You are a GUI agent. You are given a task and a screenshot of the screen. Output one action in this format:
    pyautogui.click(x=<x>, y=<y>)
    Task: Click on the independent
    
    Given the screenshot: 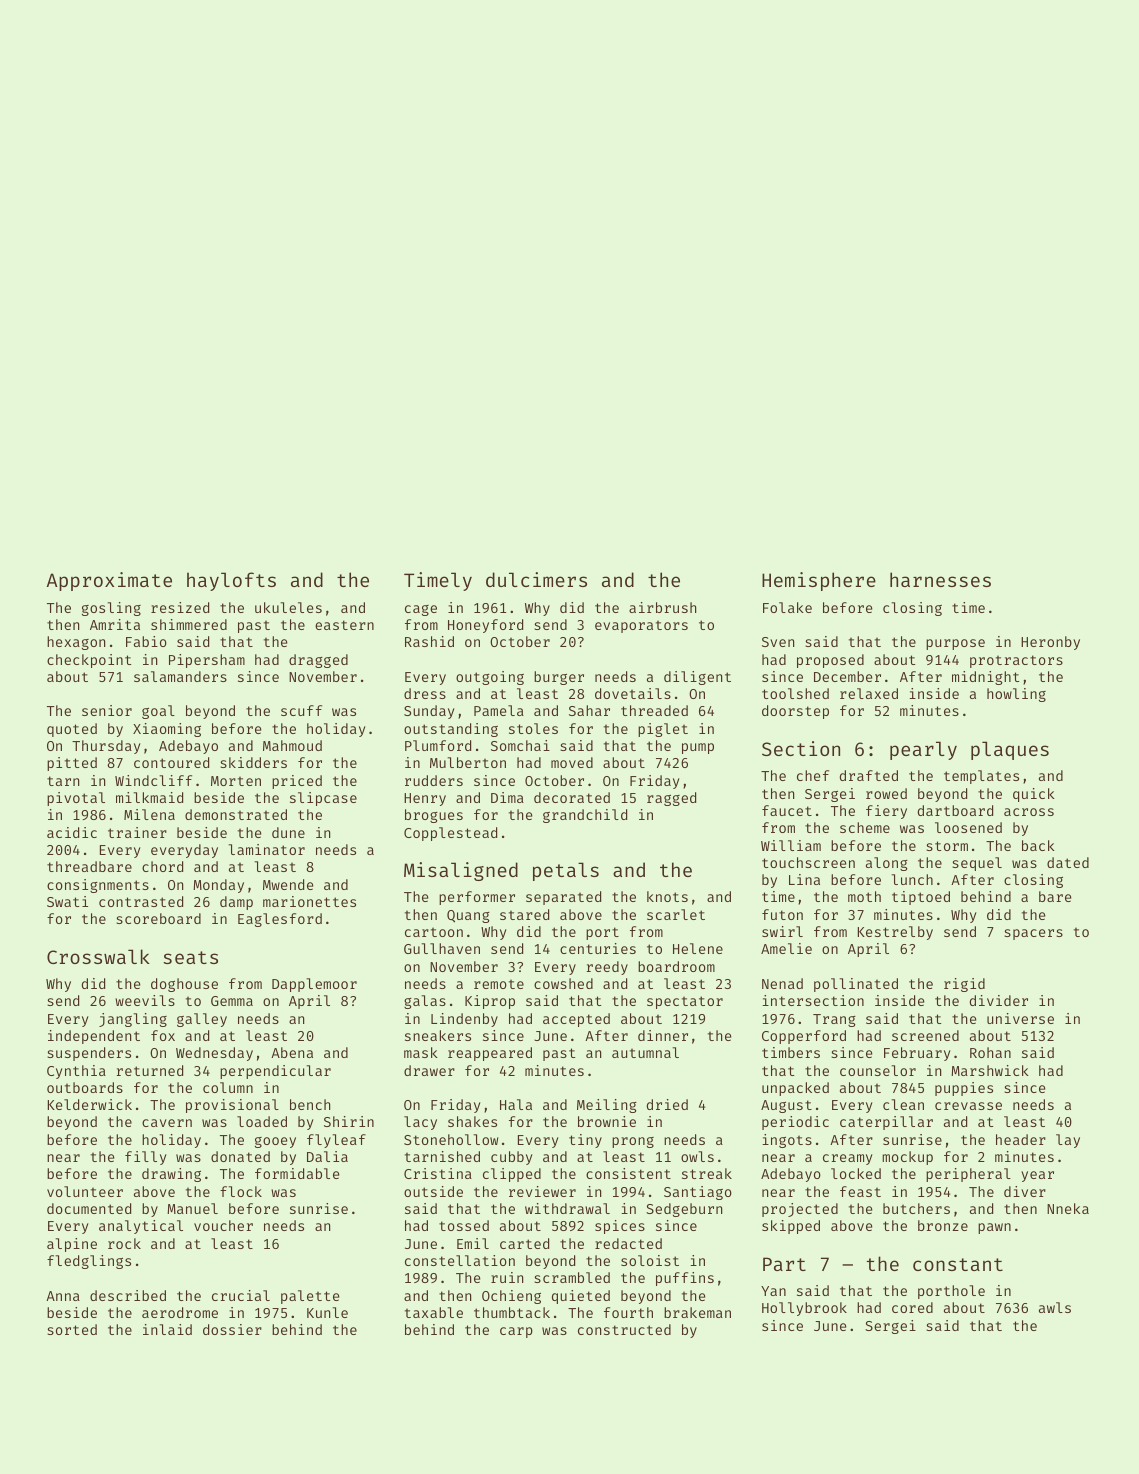 What is the action you would take?
    pyautogui.click(x=94, y=1037)
